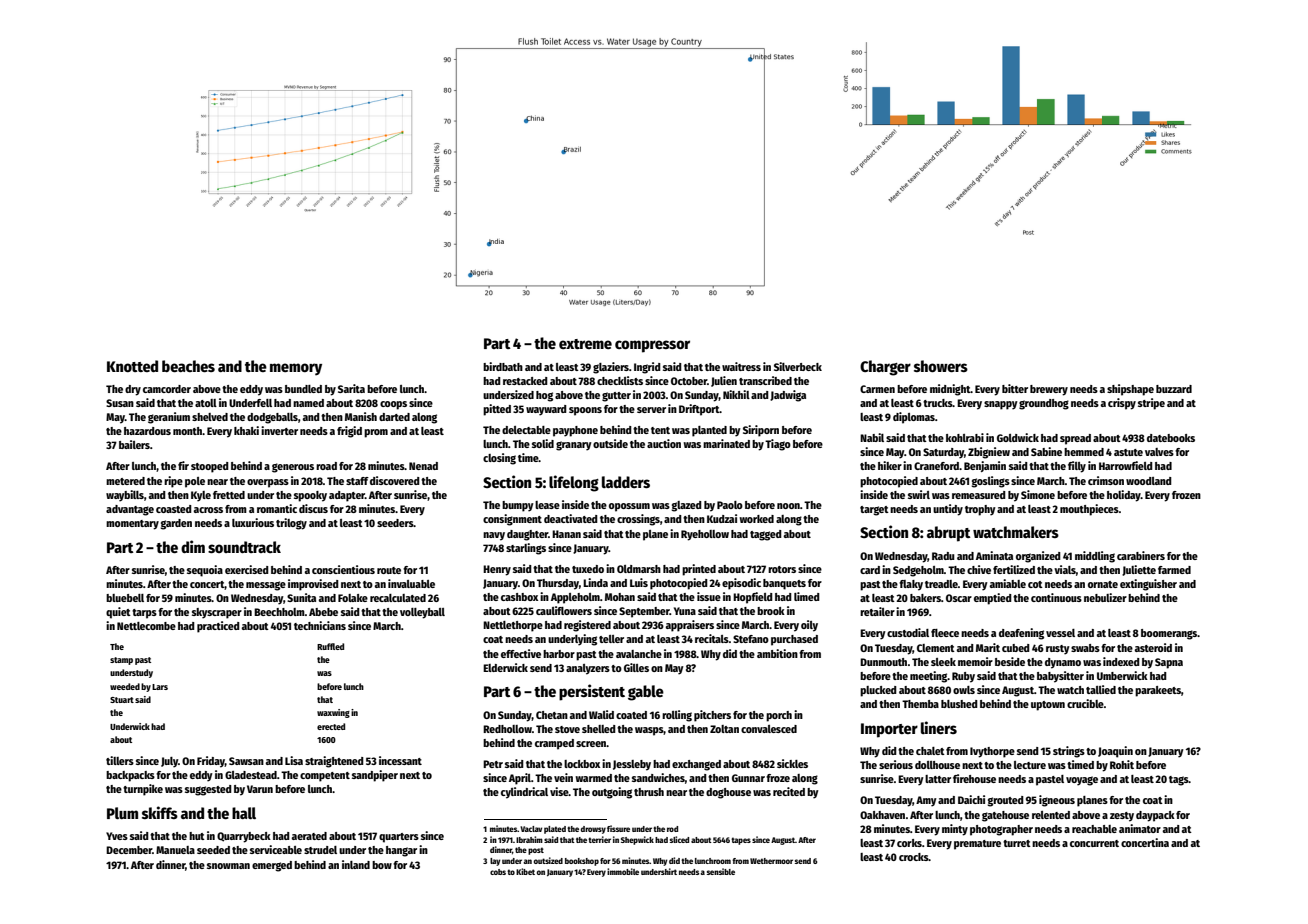 The width and height of the screenshot is (1308, 924). I want to click on Kibet, so click(525, 871).
